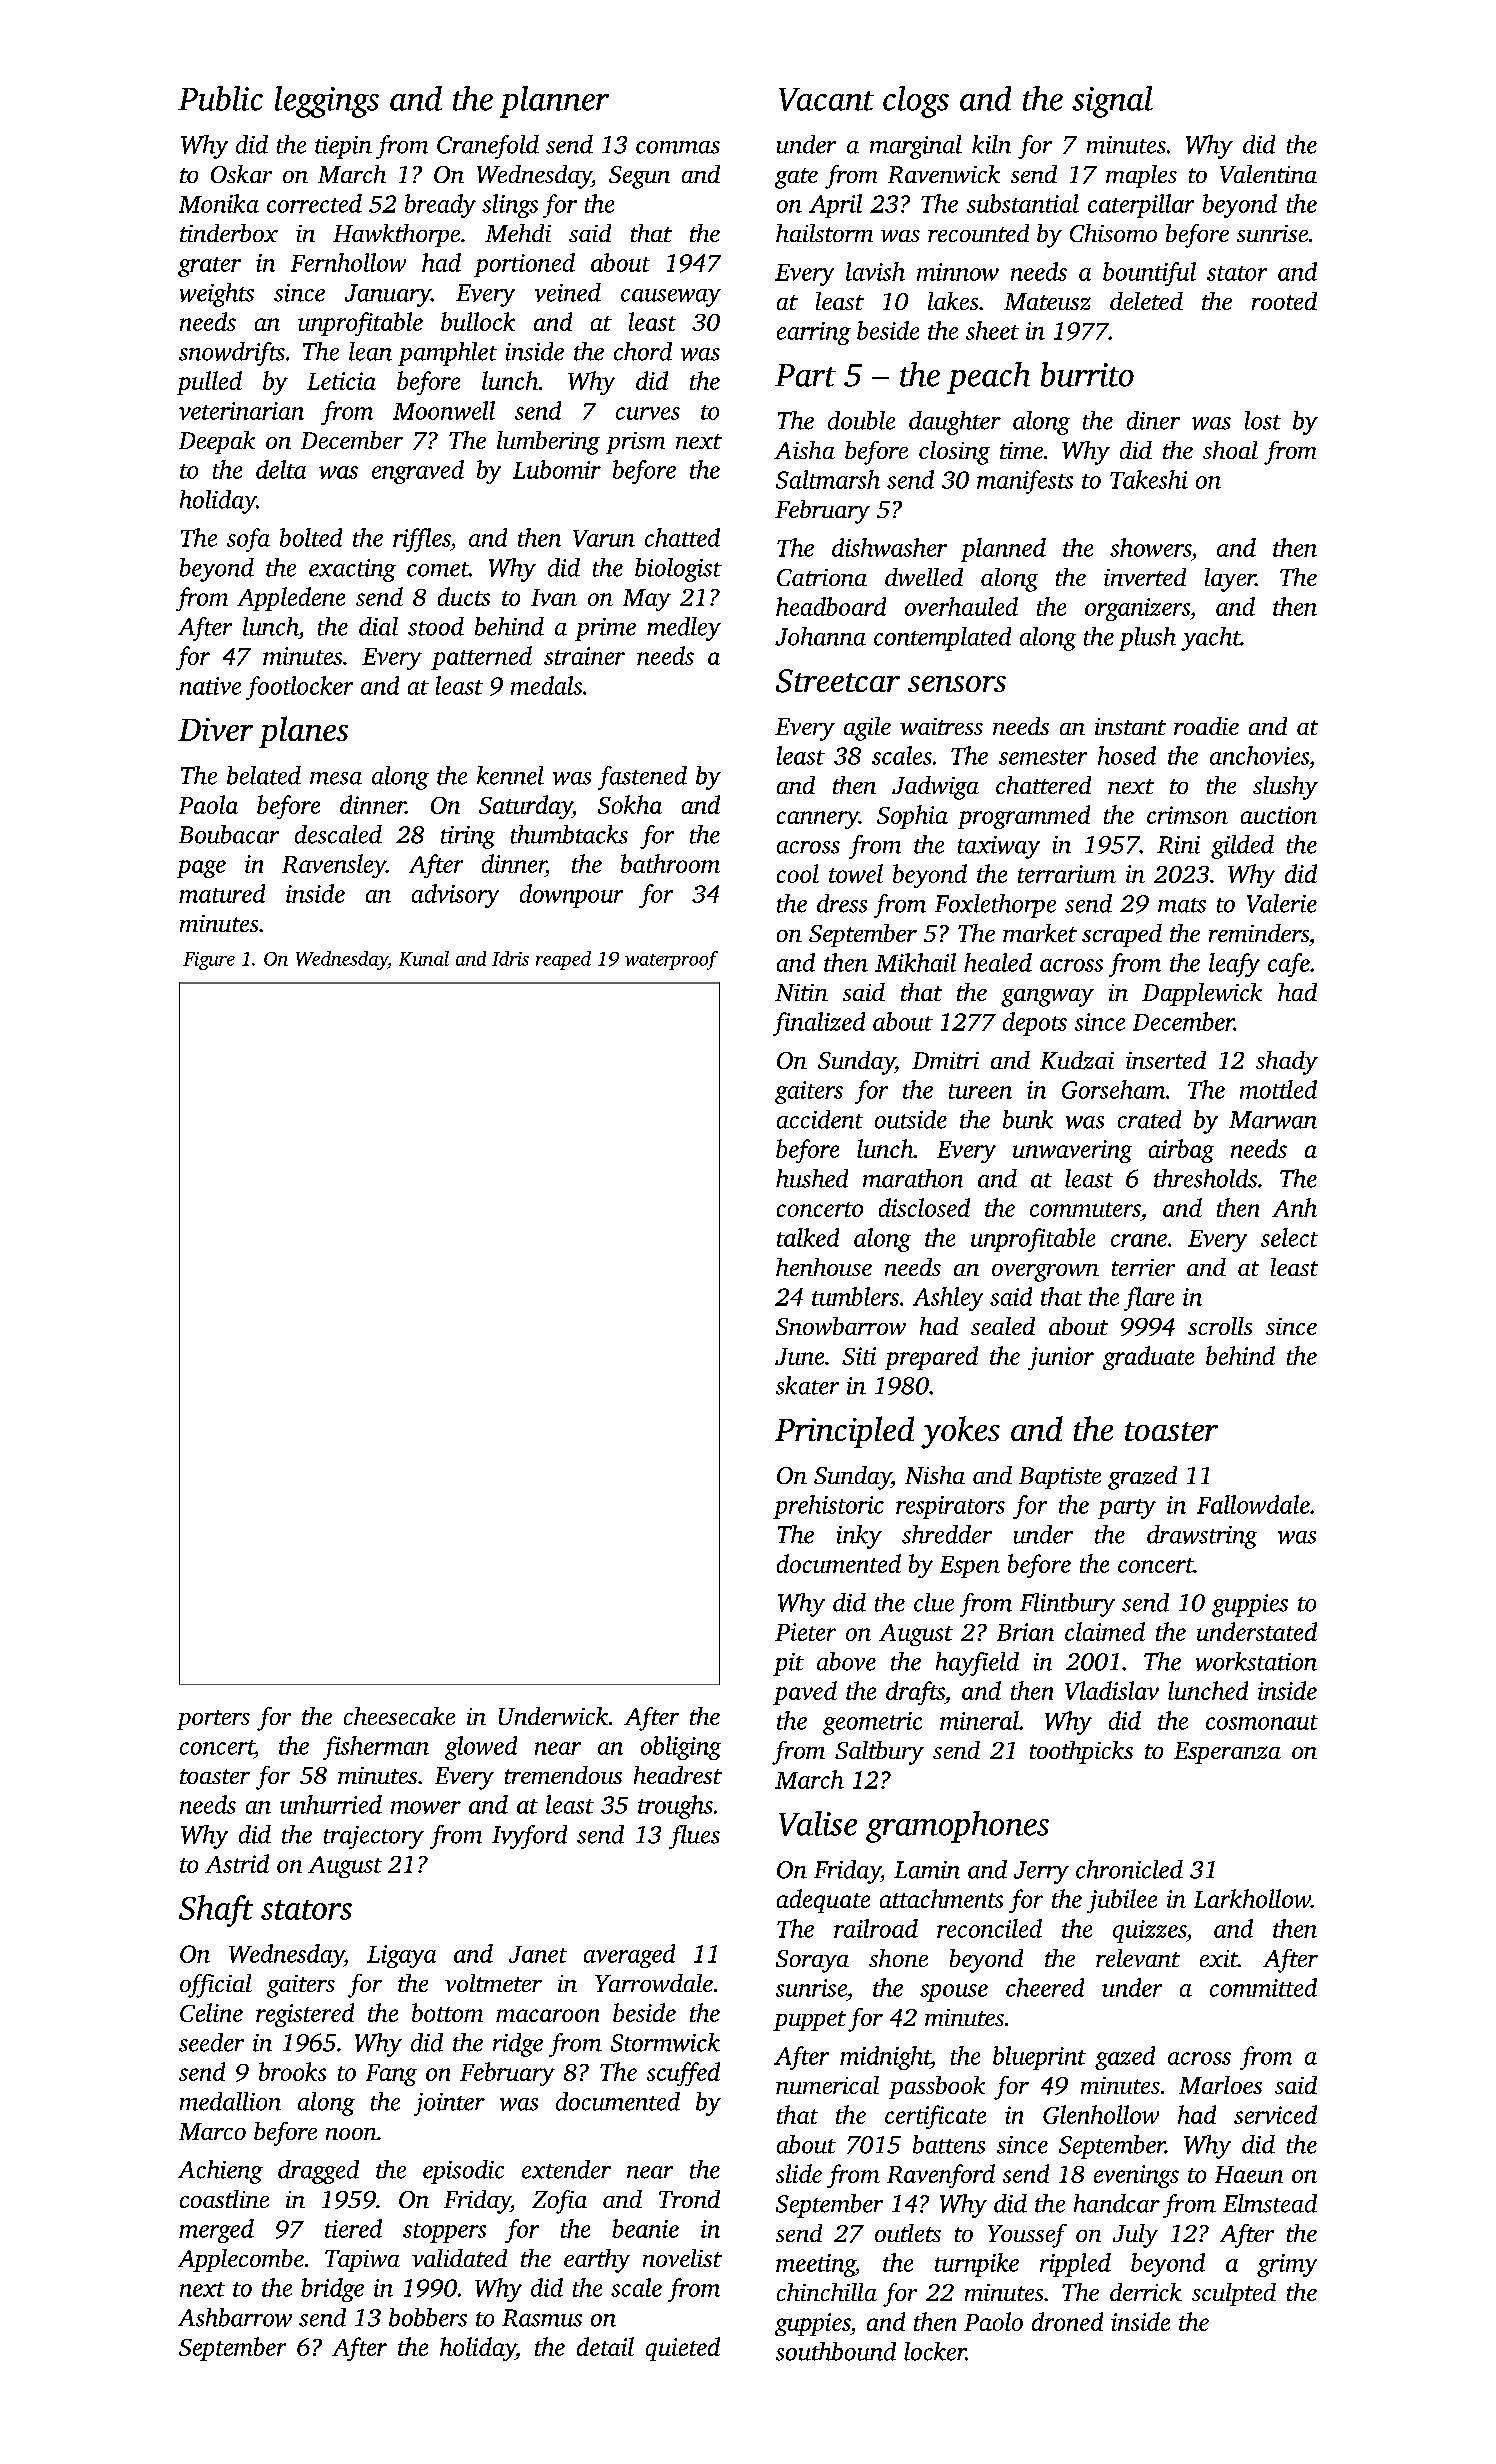 The image size is (1496, 2464). Describe the element at coordinates (213, 1720) in the screenshot. I see `porters` at that location.
